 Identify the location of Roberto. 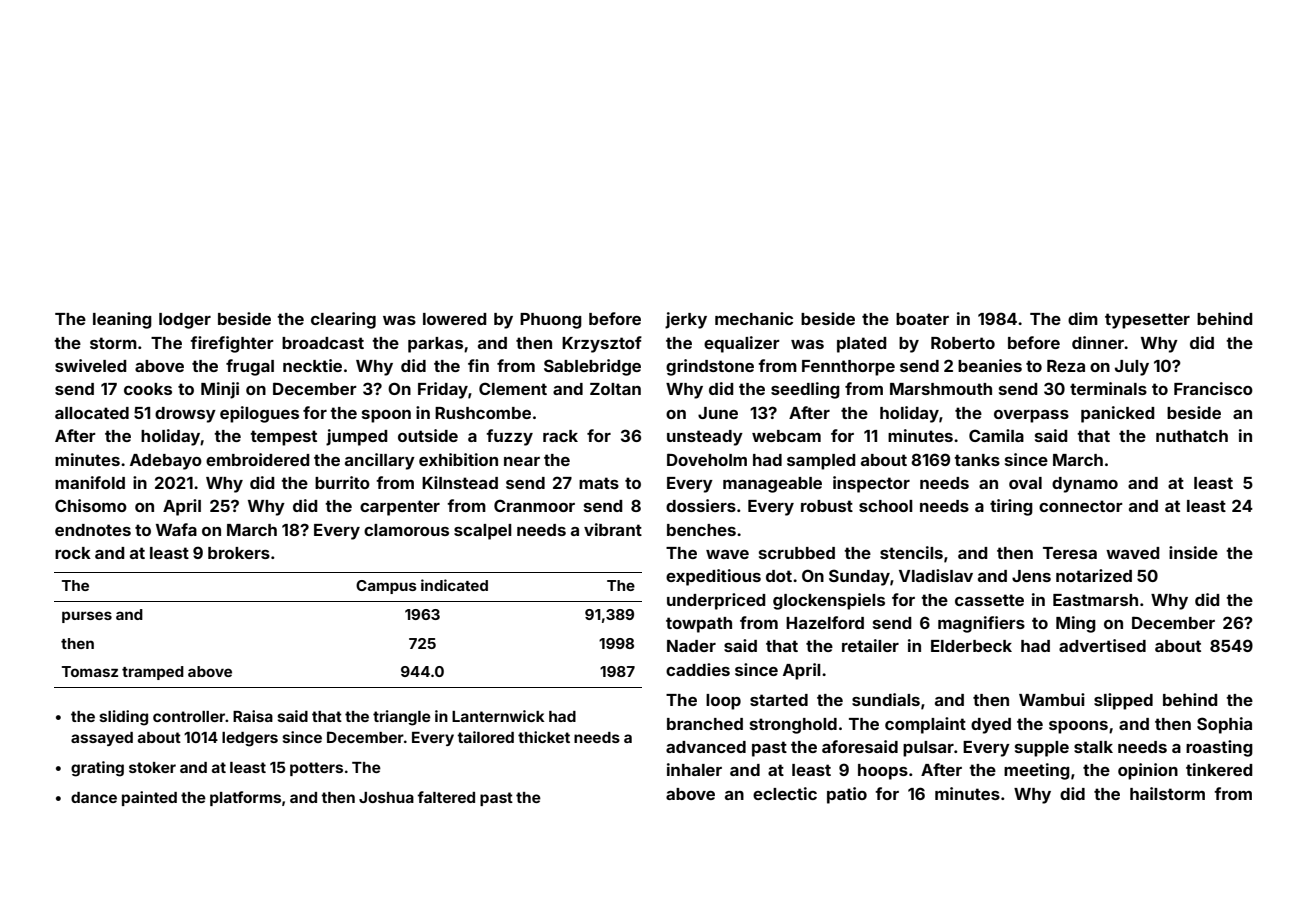
(963, 343).
